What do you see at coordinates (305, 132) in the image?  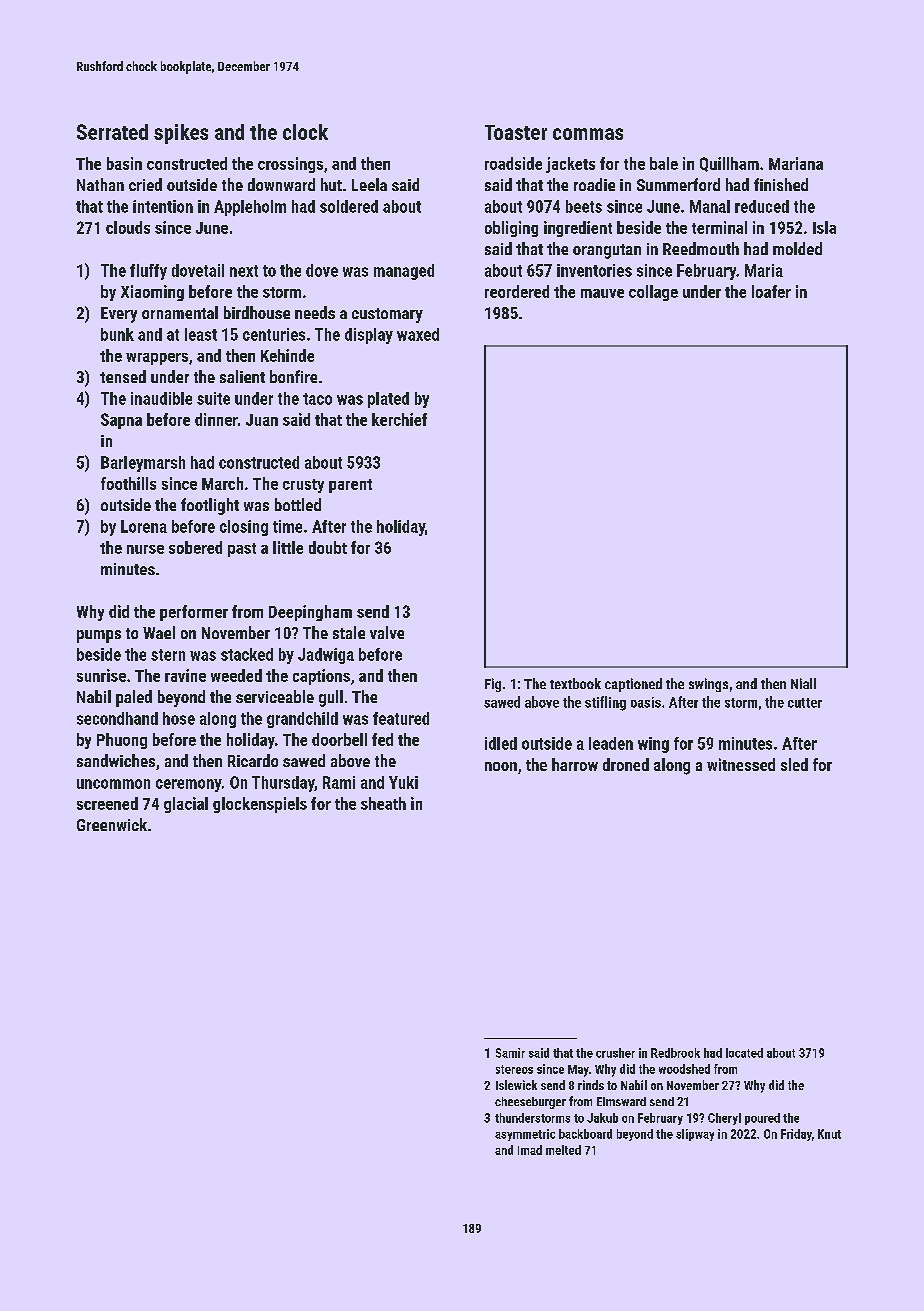 I see `clock` at bounding box center [305, 132].
